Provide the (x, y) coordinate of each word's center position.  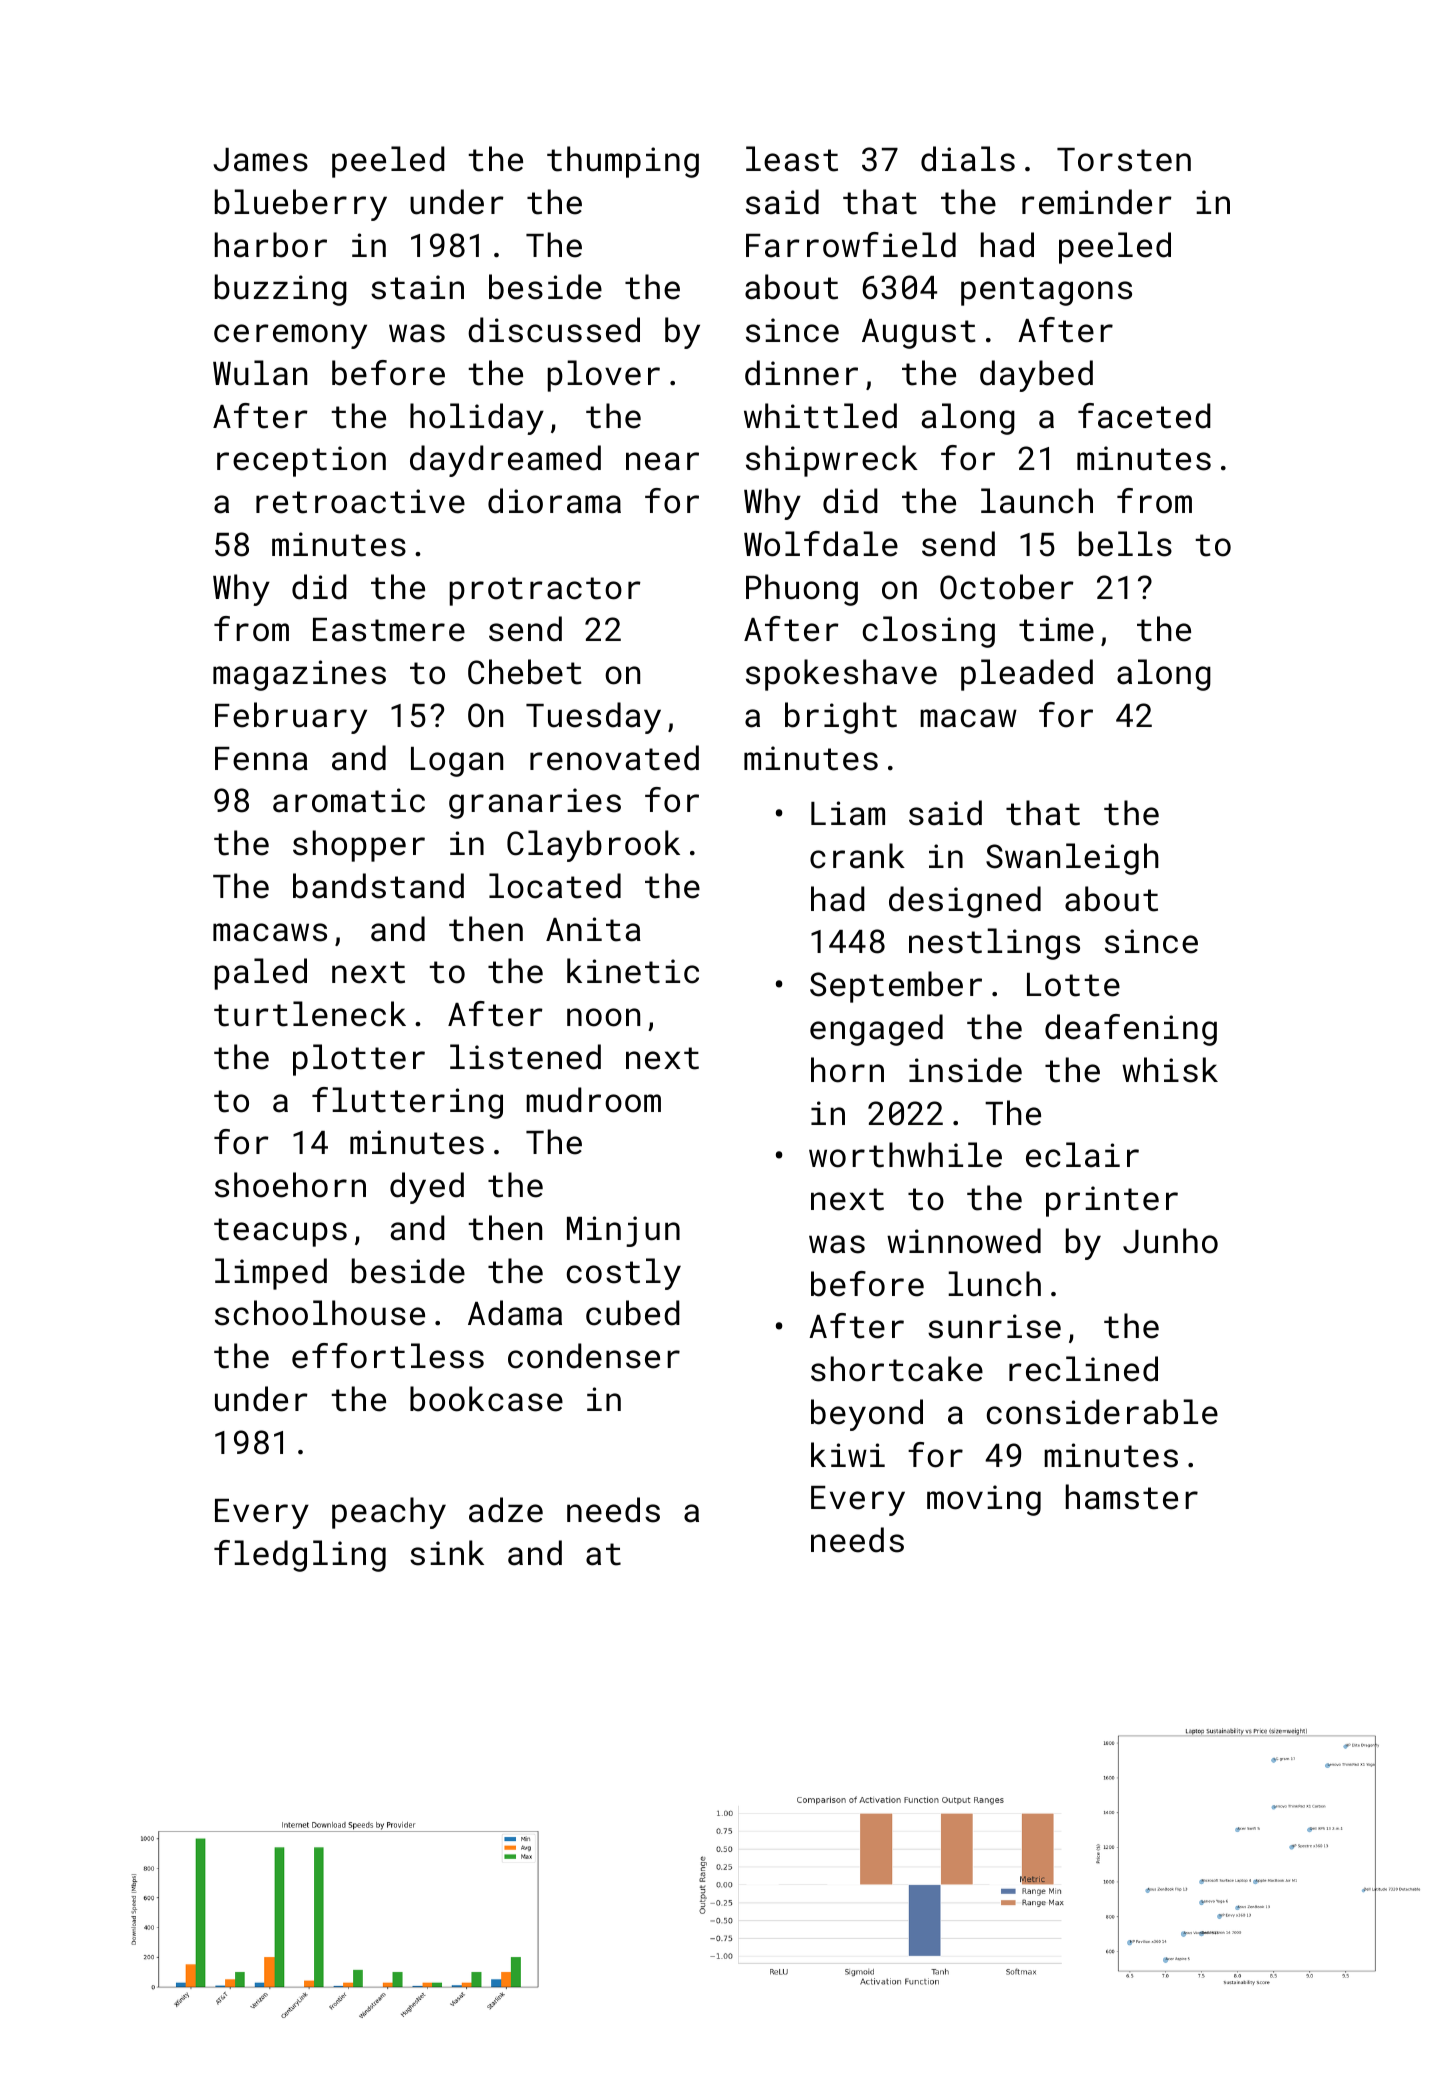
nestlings (994, 944)
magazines (299, 675)
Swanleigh (1072, 859)
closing (929, 632)
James (260, 160)
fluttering (407, 1103)
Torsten (1124, 160)
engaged (876, 1030)
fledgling (300, 1556)
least (792, 159)
